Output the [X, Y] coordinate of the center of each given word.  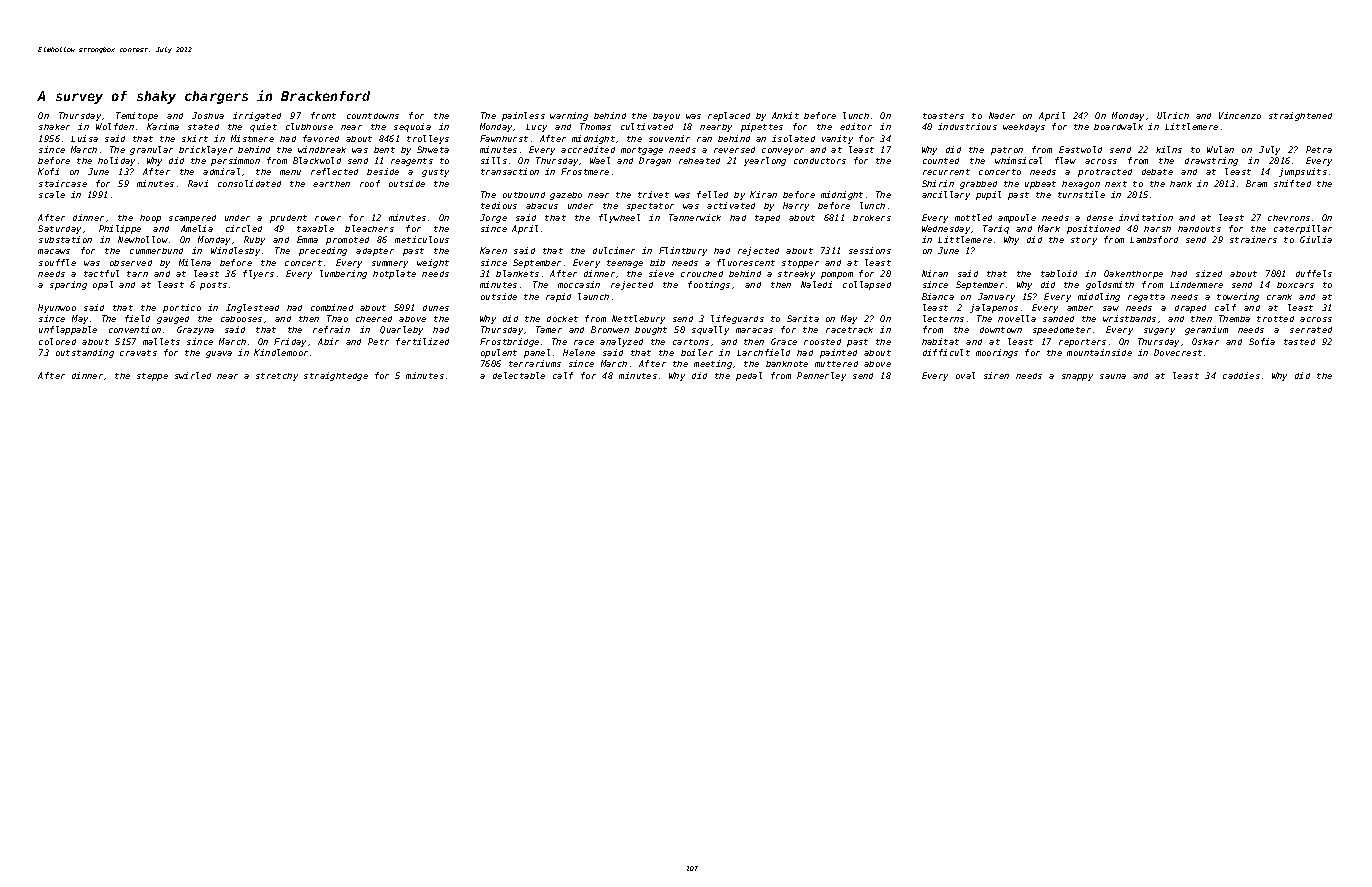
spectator [650, 207]
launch [593, 296]
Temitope [137, 116]
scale [52, 194]
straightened [1300, 116]
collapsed [867, 285]
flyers [258, 274]
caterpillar [1303, 229]
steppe [152, 377]
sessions [870, 250]
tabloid [1059, 273]
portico [182, 308]
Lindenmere [1196, 284]
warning [569, 116]
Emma [307, 239]
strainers [1253, 239]
